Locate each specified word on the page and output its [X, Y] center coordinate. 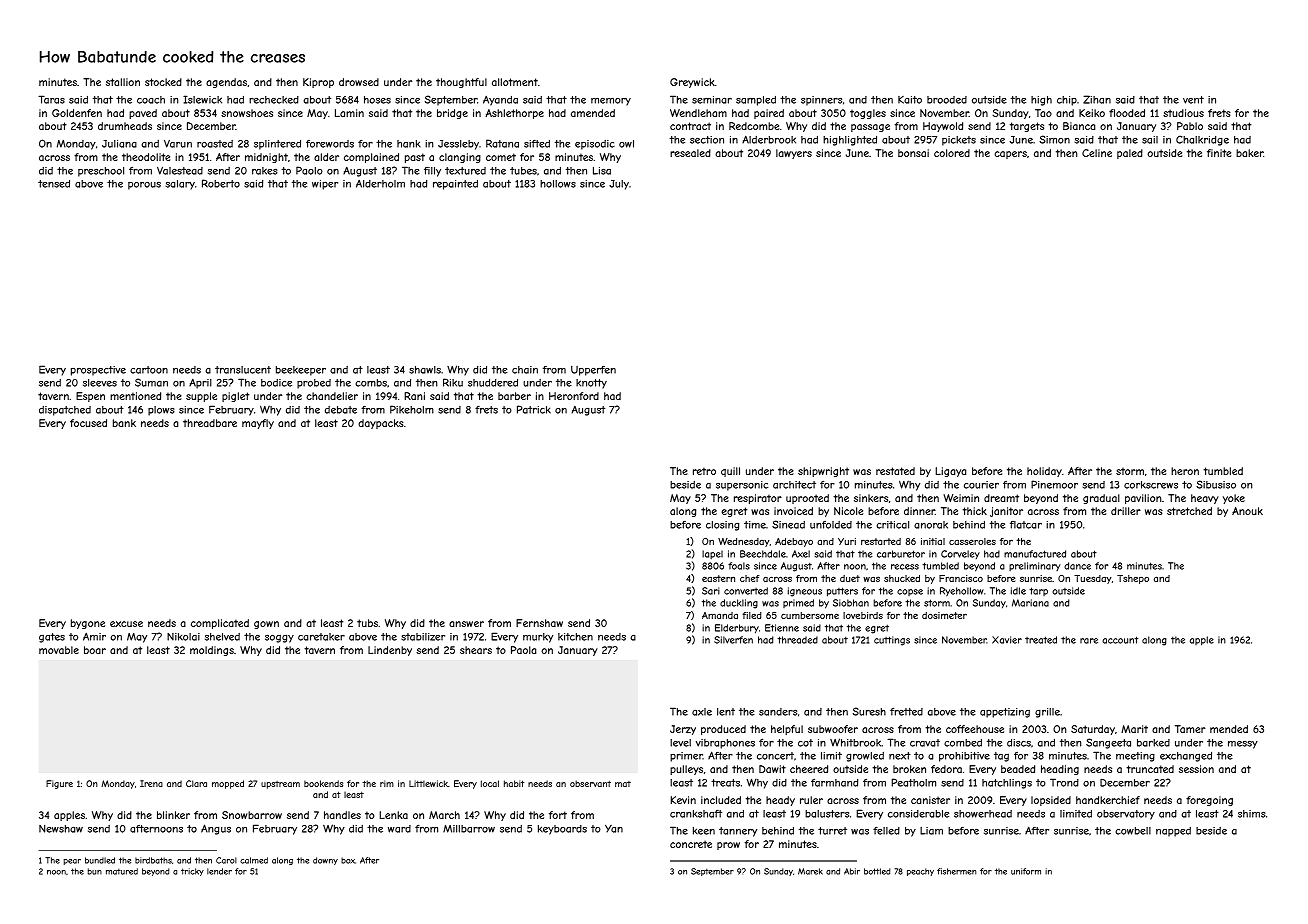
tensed [54, 184]
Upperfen [593, 371]
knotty [591, 384]
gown [266, 625]
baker [1249, 153]
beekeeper [301, 371]
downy [325, 861]
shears [476, 650]
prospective [98, 371]
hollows [558, 184]
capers [1010, 155]
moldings [212, 651]
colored [952, 153]
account [1120, 640]
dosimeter [944, 615]
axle [702, 712]
